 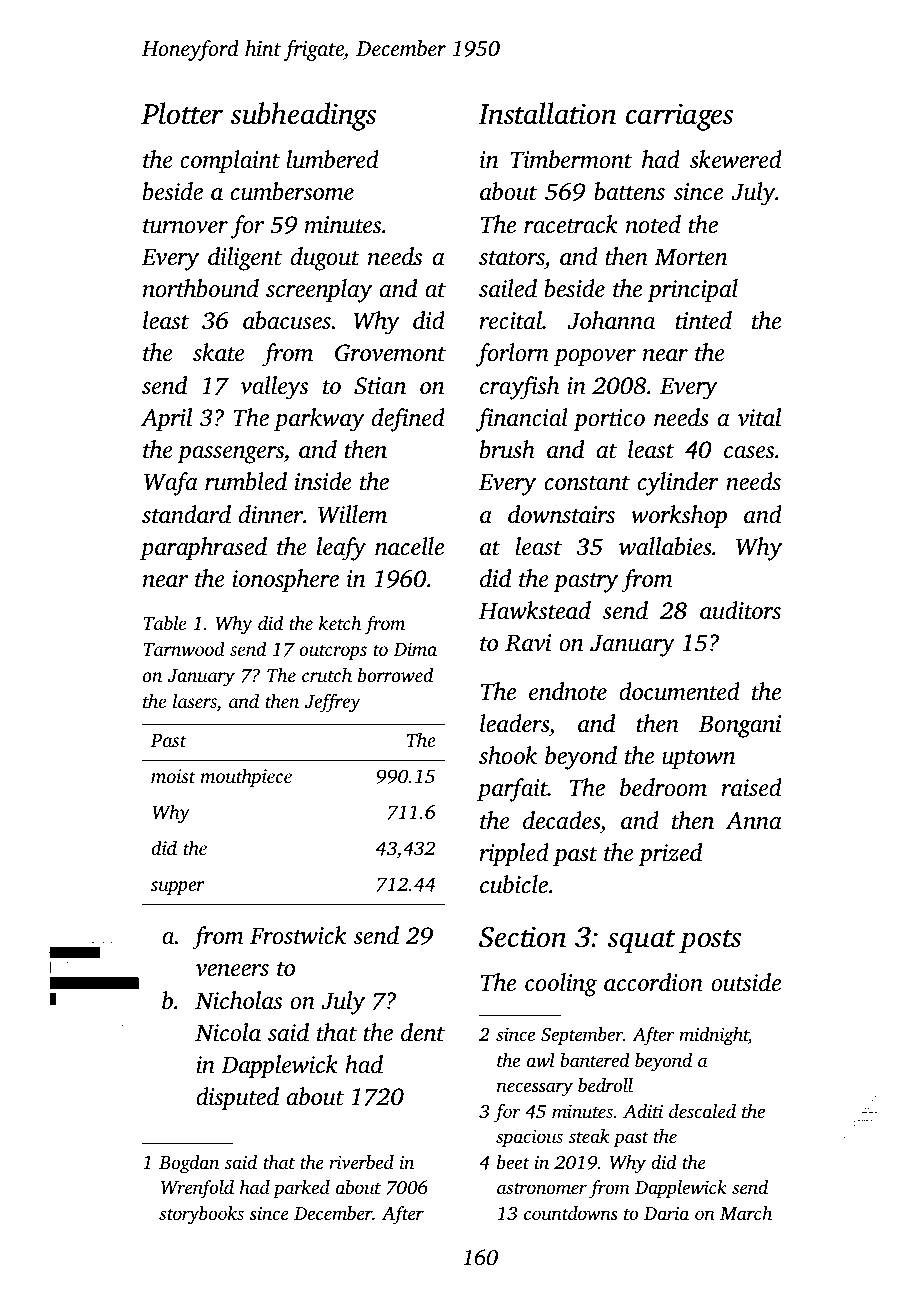 I want to click on ionosphere, so click(x=285, y=581).
